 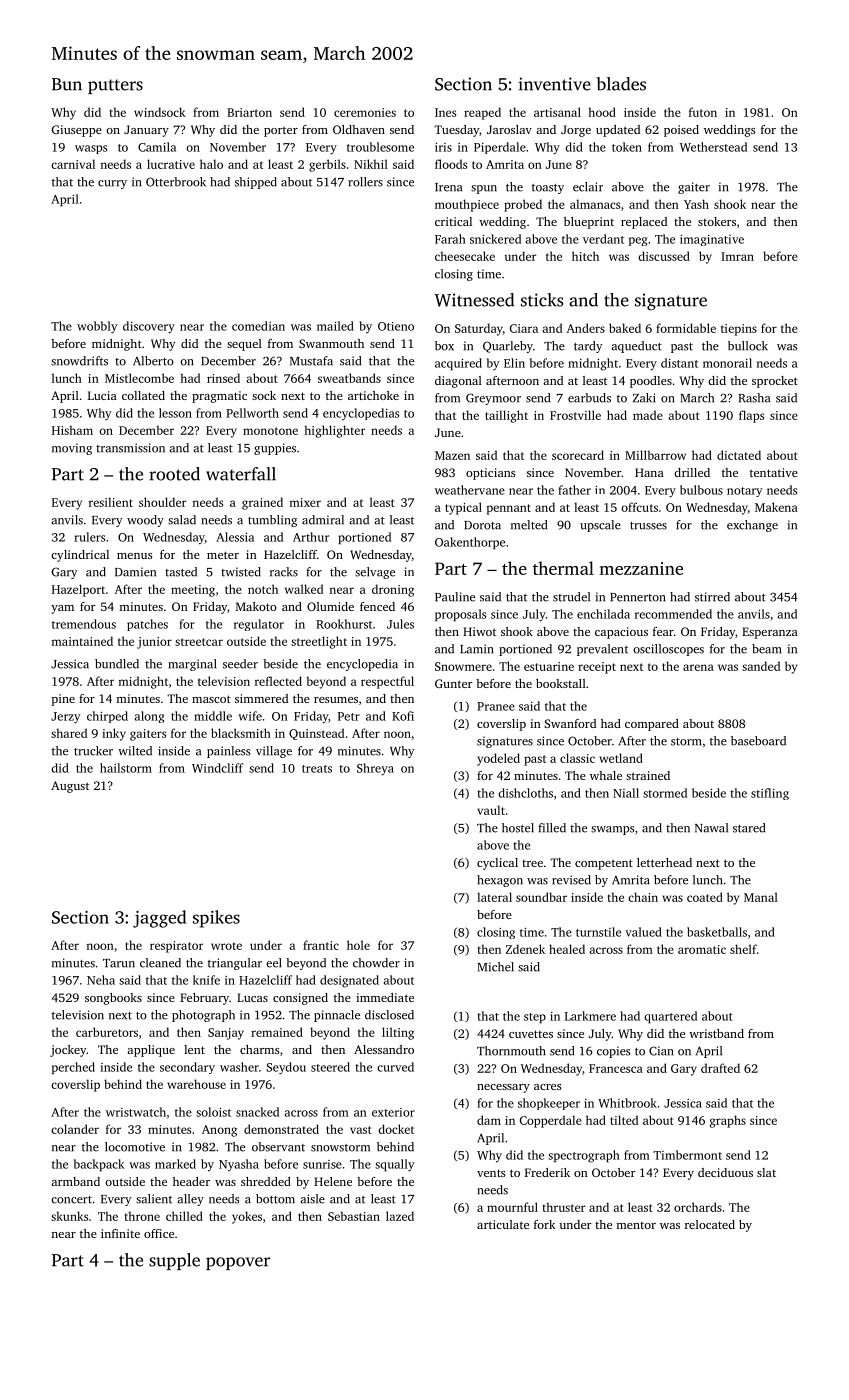 I want to click on carnival, so click(x=73, y=164).
